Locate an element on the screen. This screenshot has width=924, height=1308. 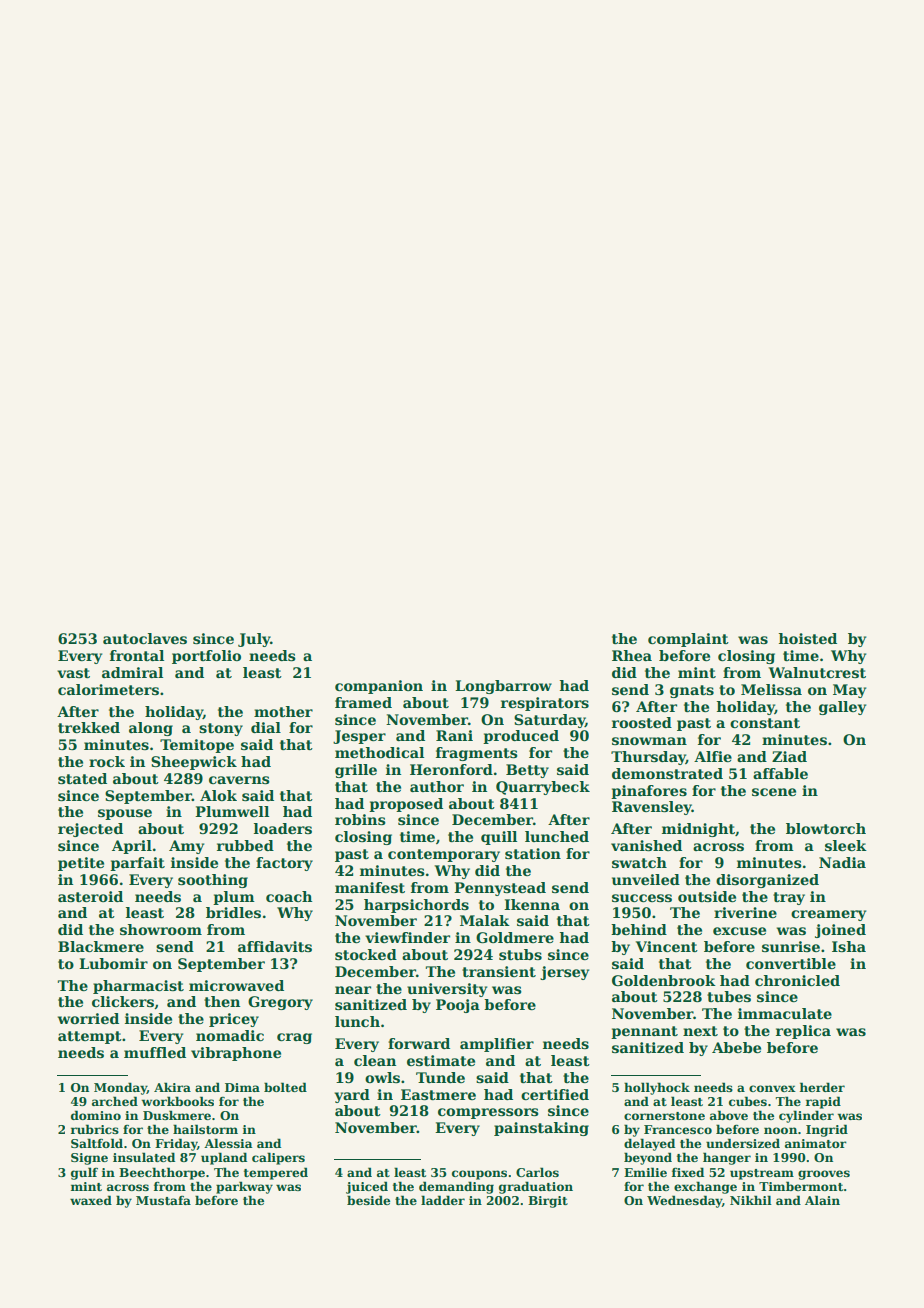
Nadia is located at coordinates (842, 862).
